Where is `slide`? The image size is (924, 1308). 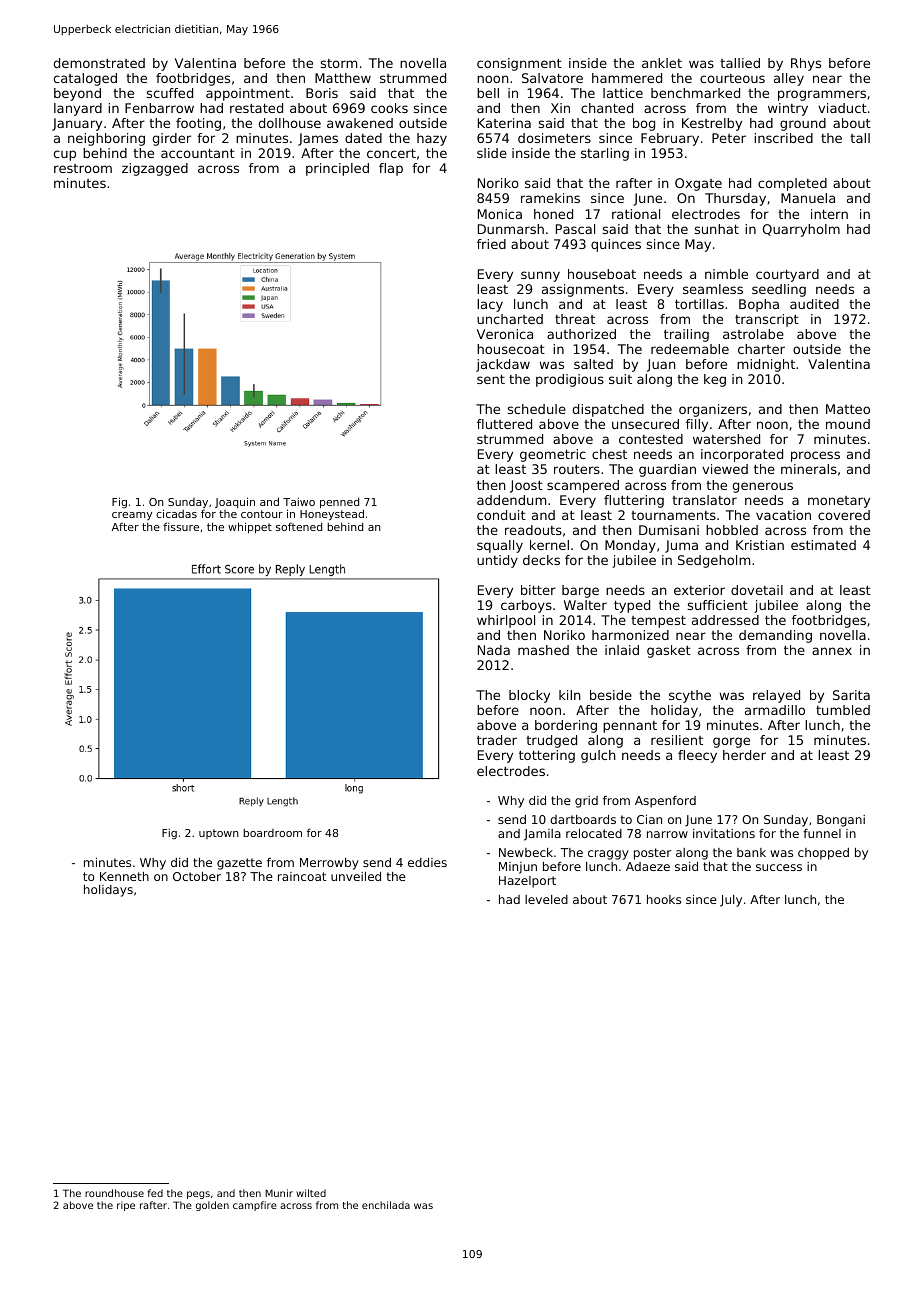 slide is located at coordinates (492, 153).
